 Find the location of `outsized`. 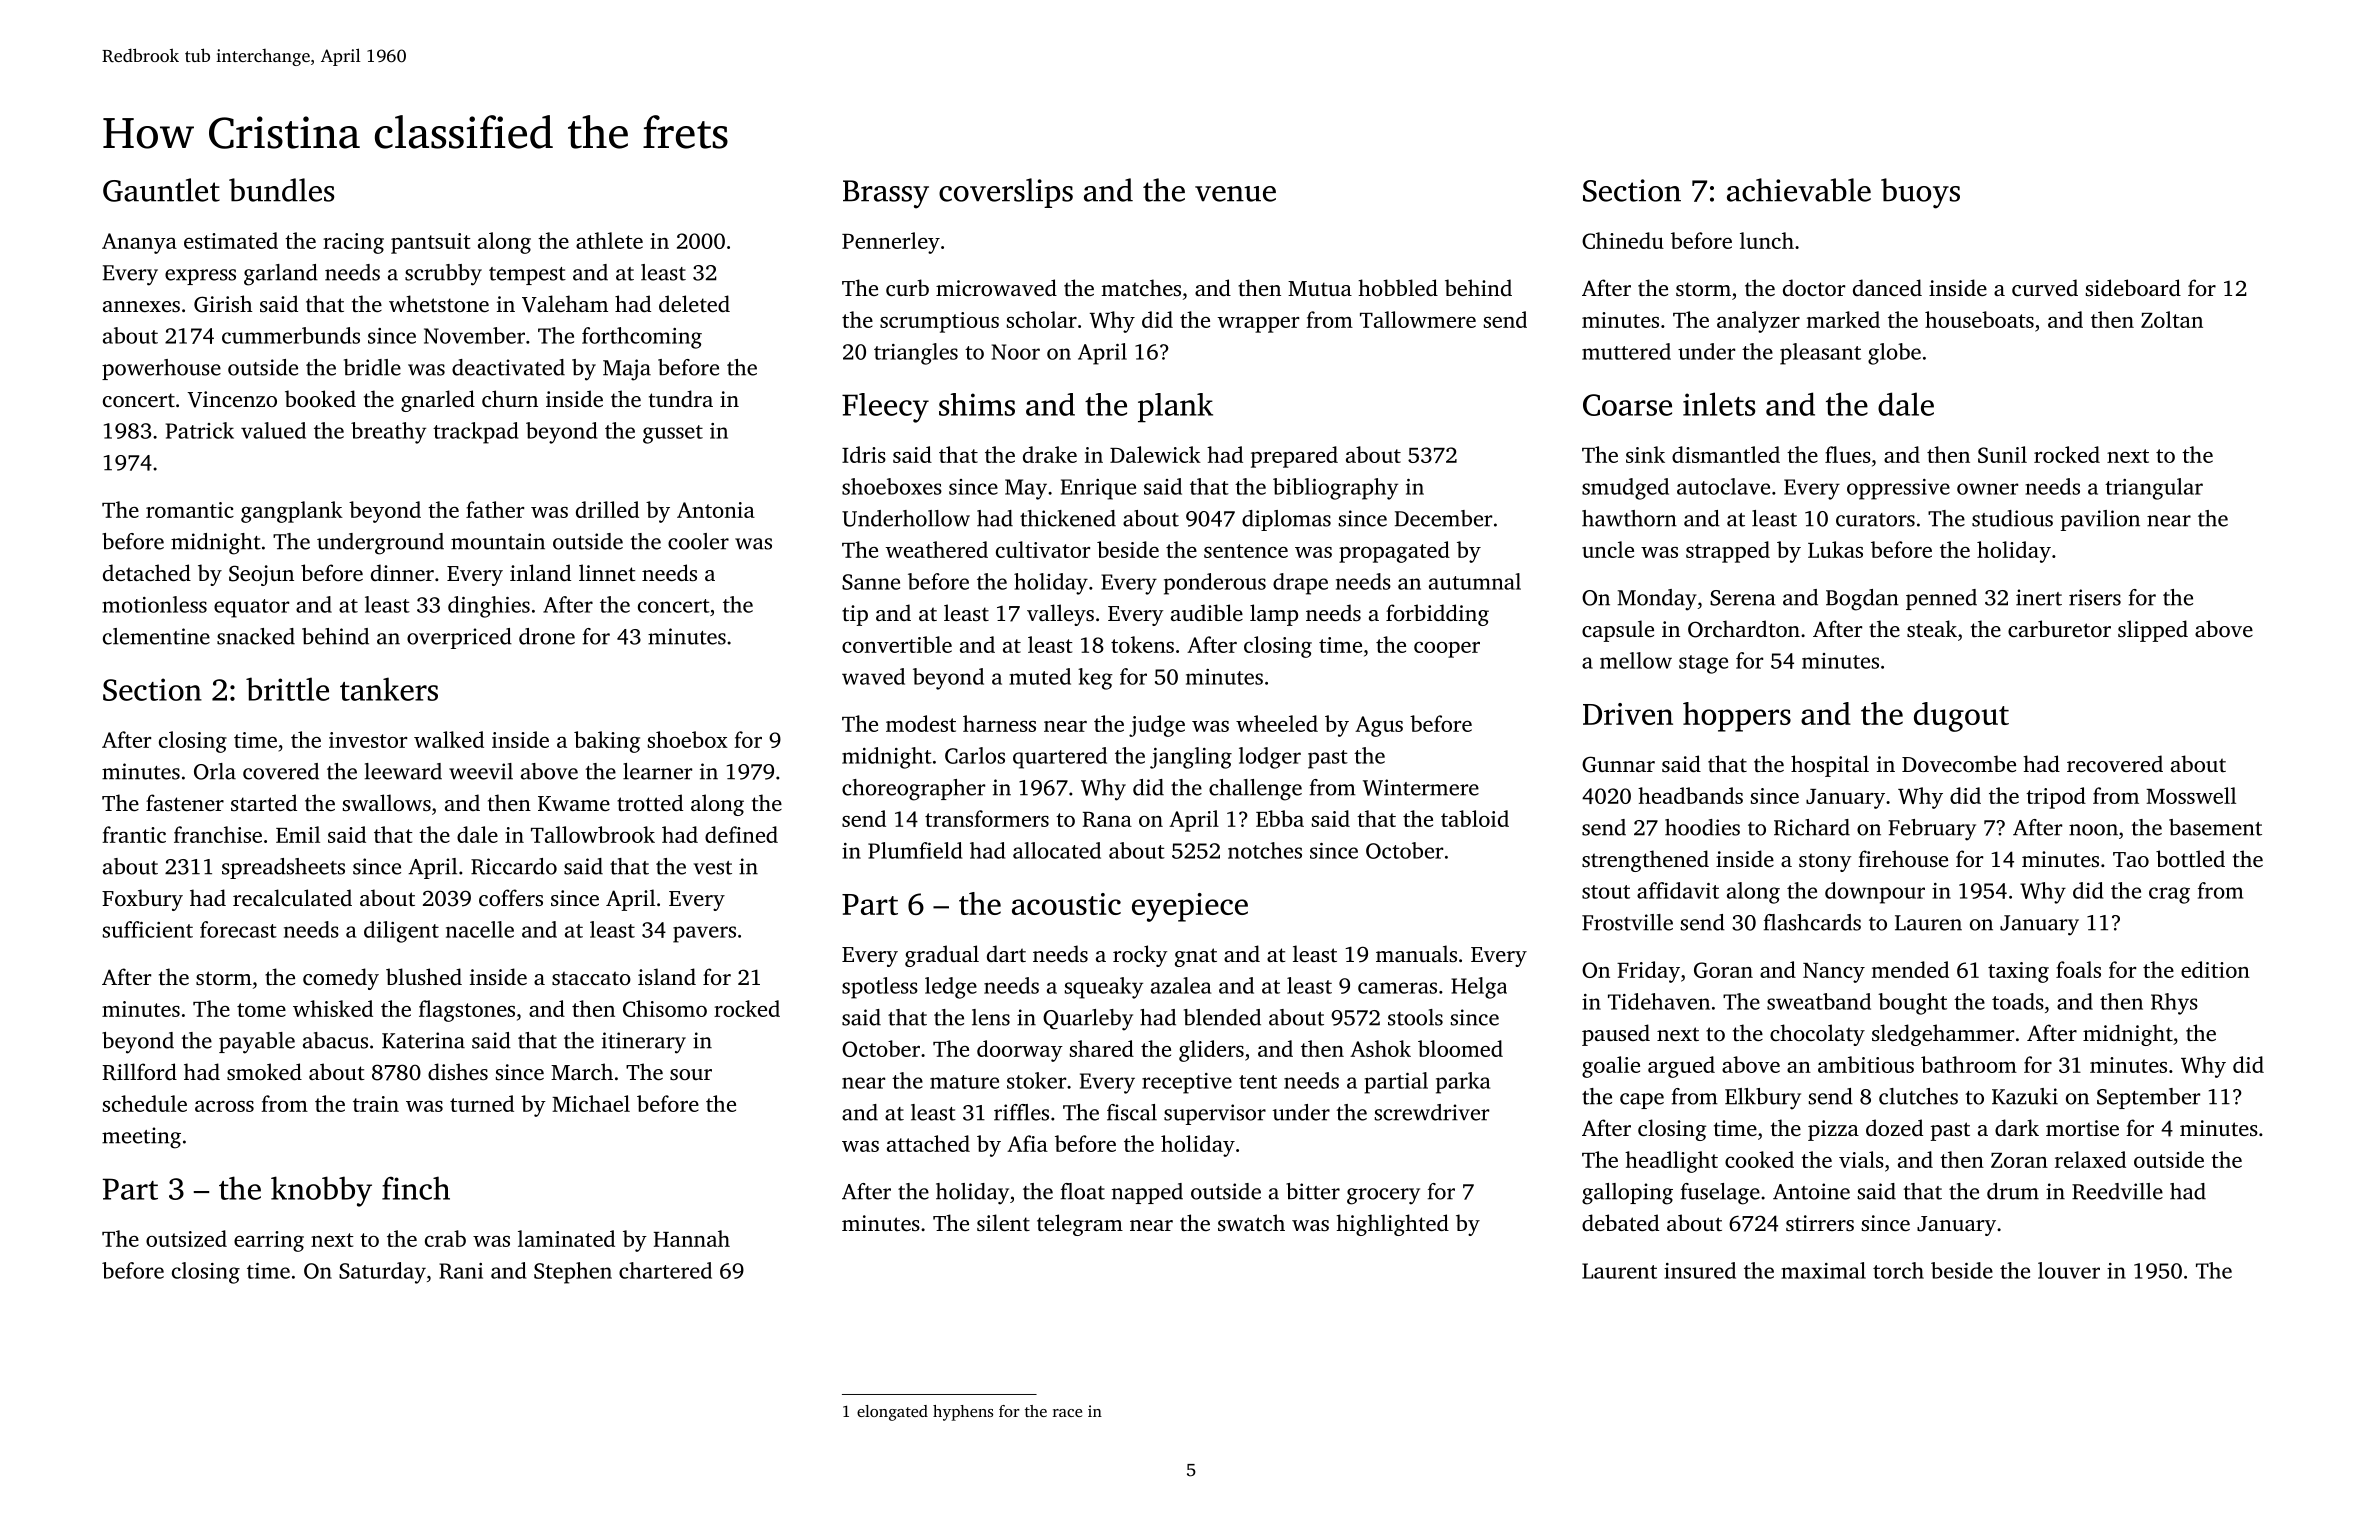

outsized is located at coordinates (186, 1238).
